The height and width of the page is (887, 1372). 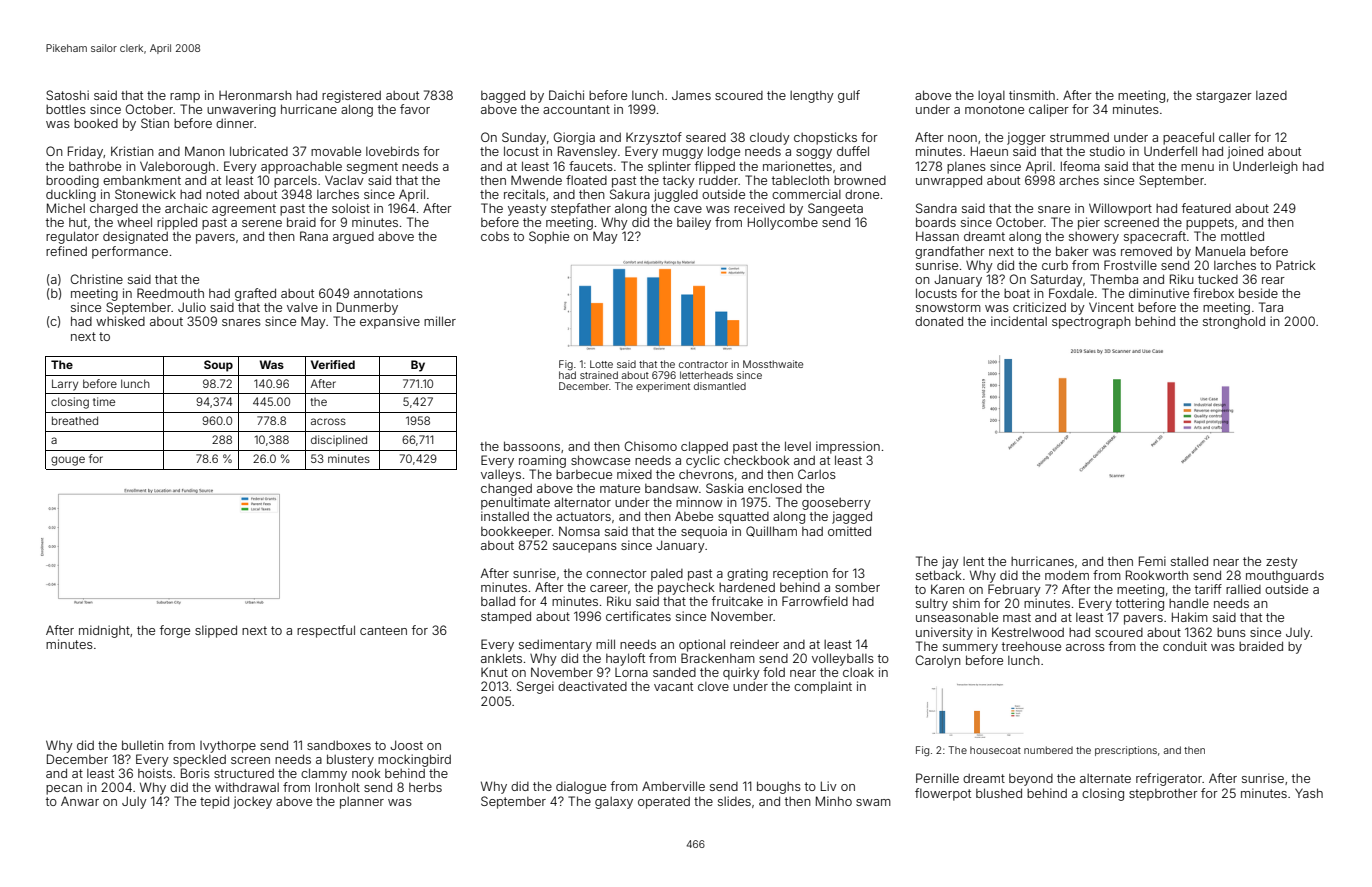 What do you see at coordinates (848, 447) in the page?
I see `impression` at bounding box center [848, 447].
